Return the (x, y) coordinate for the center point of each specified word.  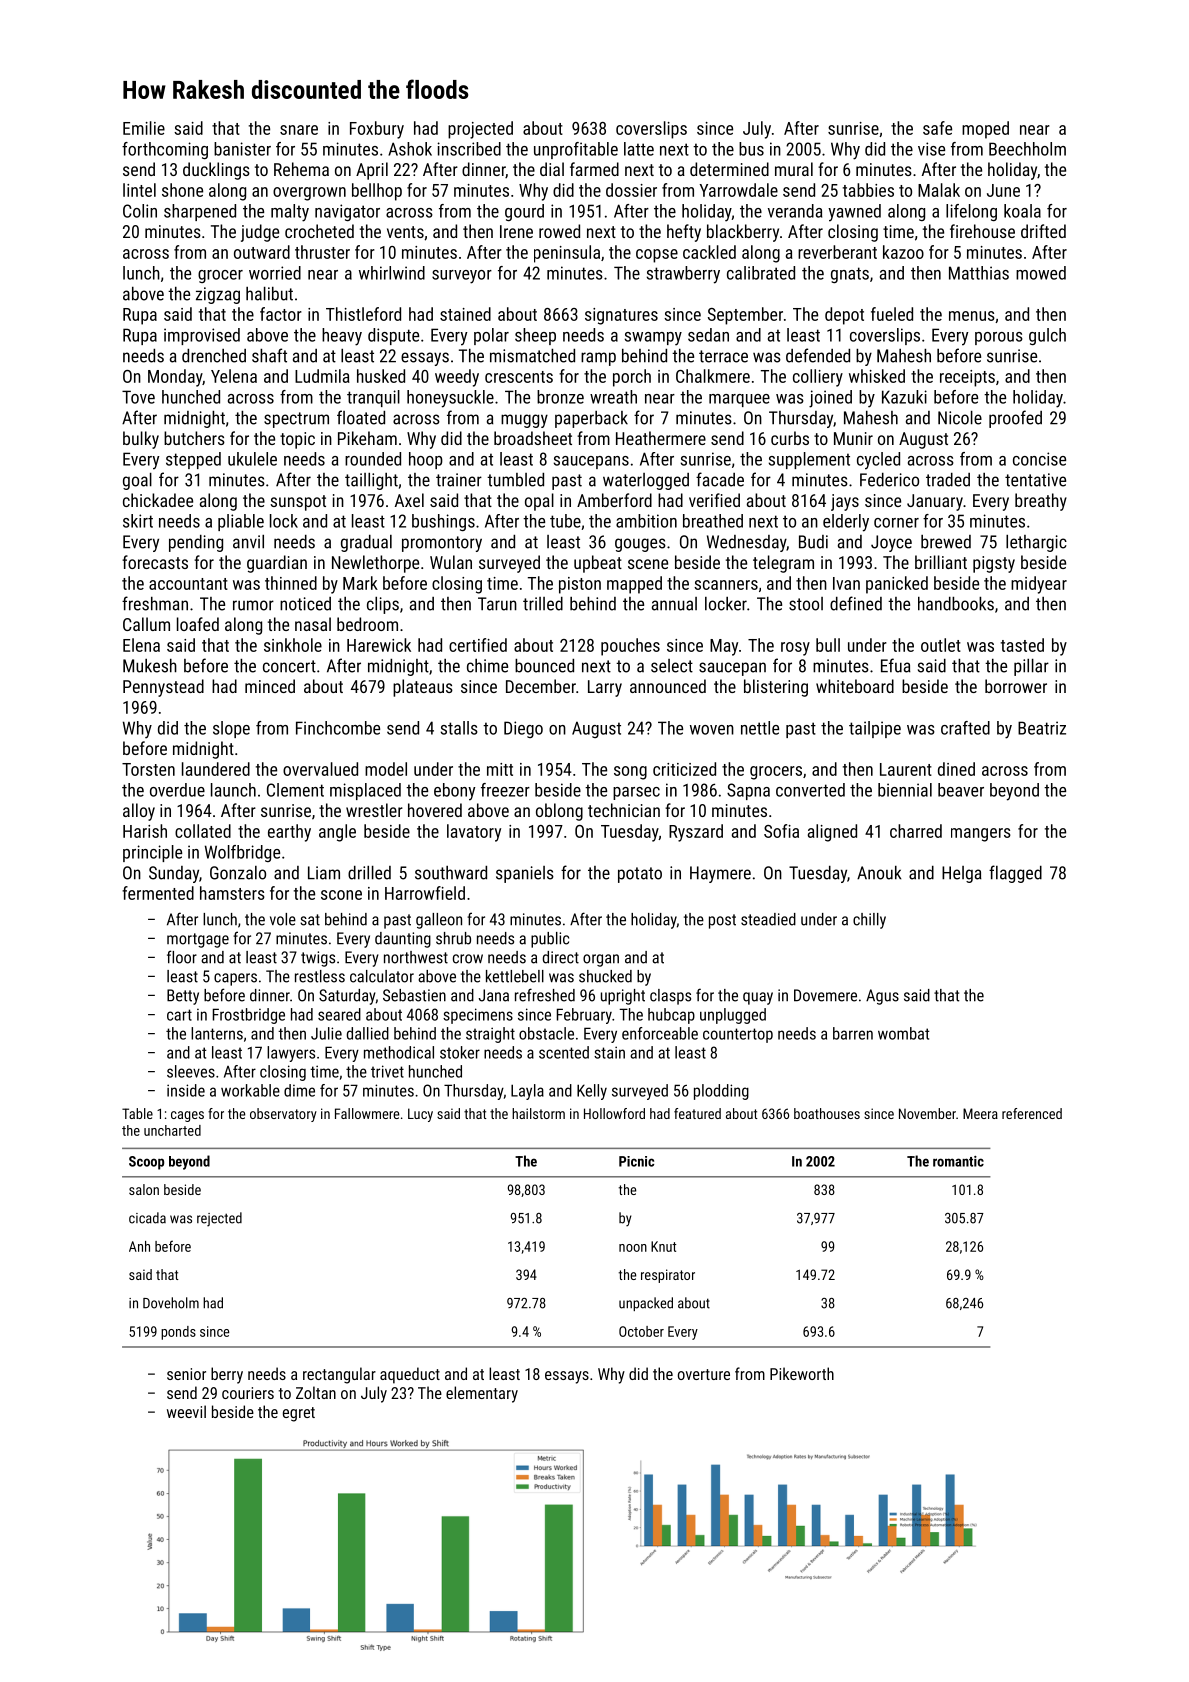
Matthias (979, 273)
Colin (140, 211)
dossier (631, 190)
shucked (605, 976)
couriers (248, 1393)
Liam (324, 873)
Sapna (748, 791)
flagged (1015, 874)
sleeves (191, 1071)
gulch (1047, 336)
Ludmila (322, 376)
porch (632, 378)
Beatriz (1042, 728)
